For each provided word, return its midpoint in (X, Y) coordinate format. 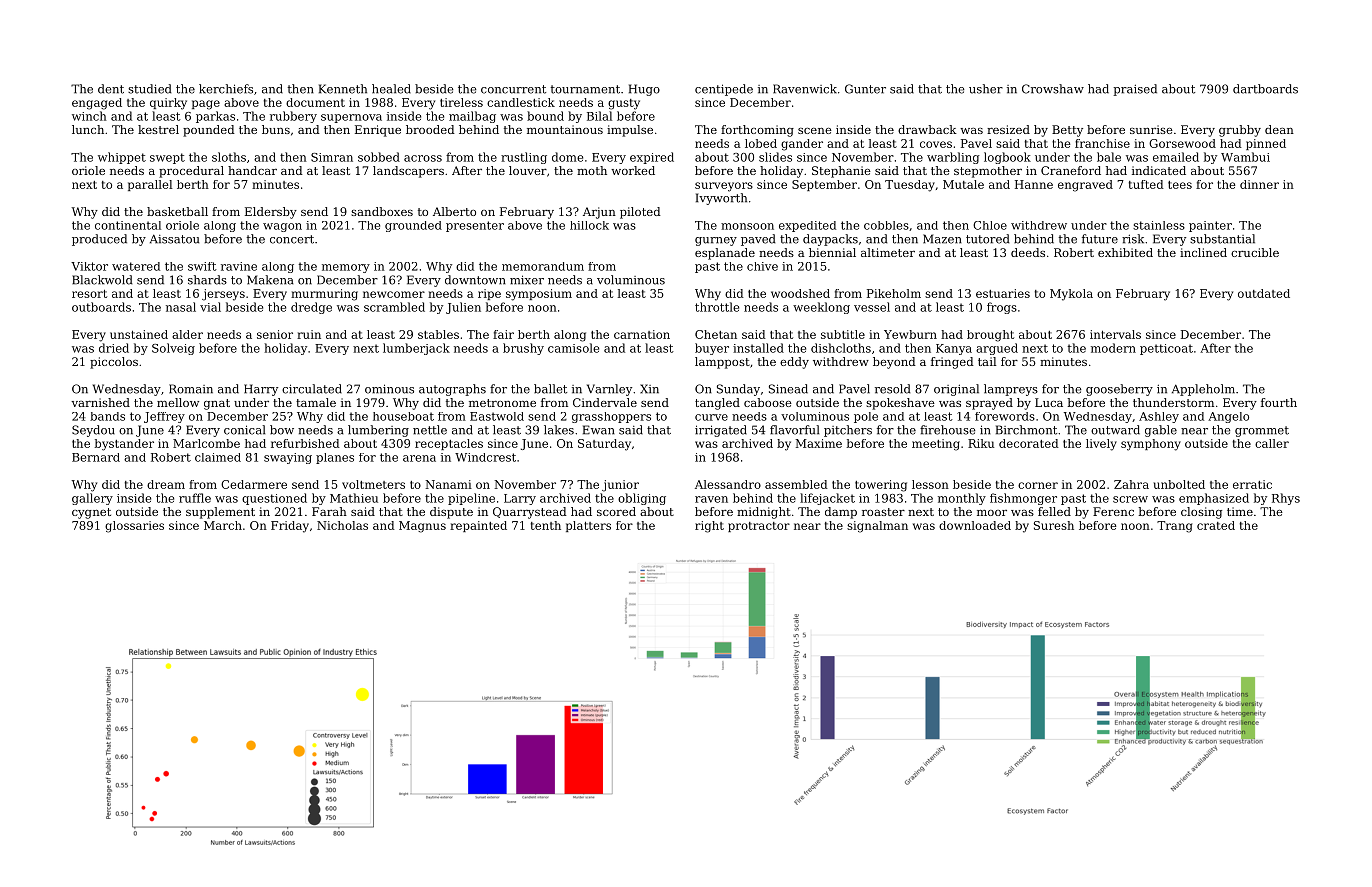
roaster (883, 512)
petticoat (1166, 349)
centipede (724, 90)
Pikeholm (894, 293)
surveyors (724, 187)
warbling (953, 158)
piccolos (114, 363)
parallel (150, 185)
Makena (270, 280)
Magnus (422, 527)
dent (111, 89)
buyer (712, 349)
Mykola (1071, 295)
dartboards (1265, 89)
